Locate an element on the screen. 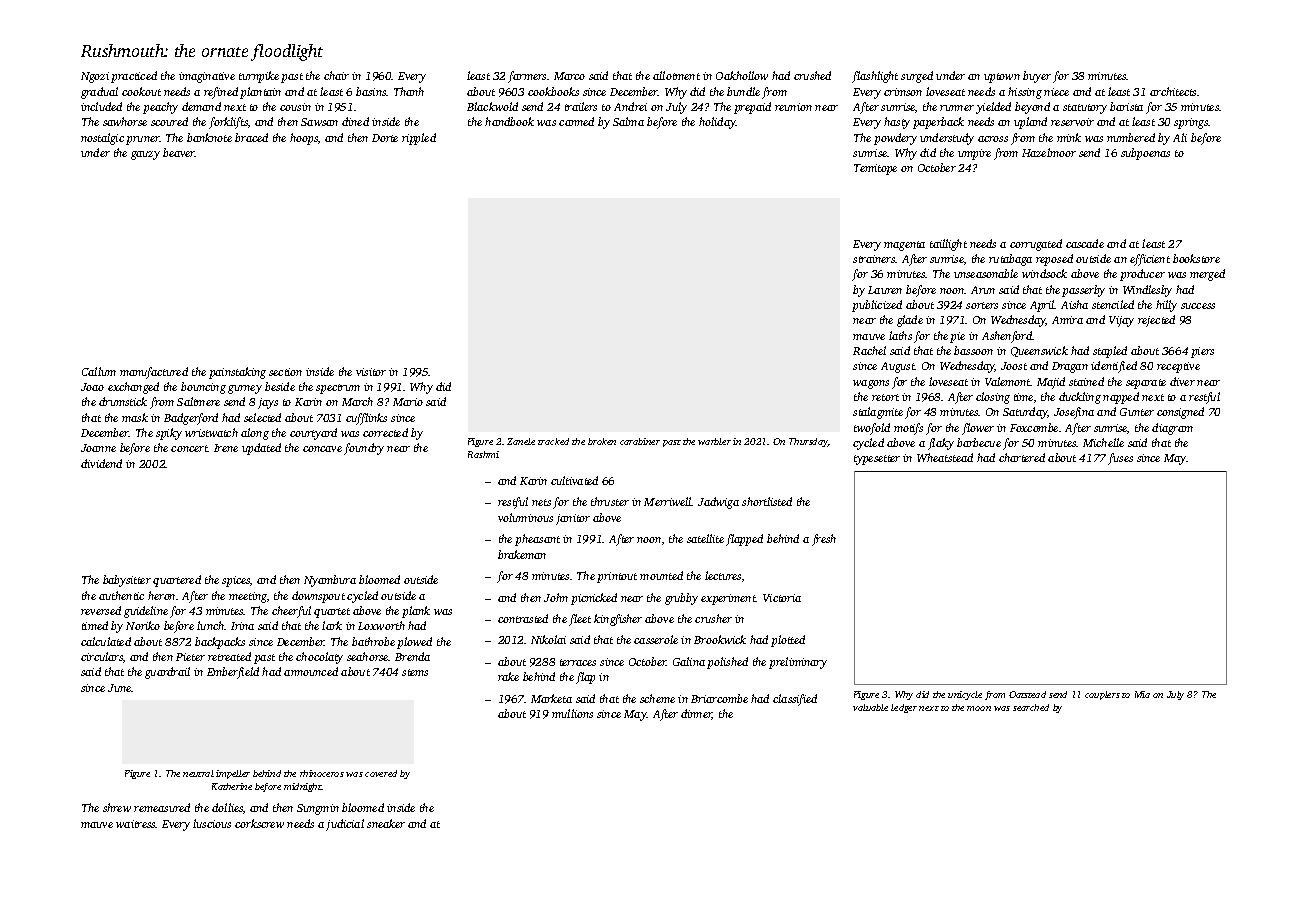 The width and height of the screenshot is (1308, 924). janitor is located at coordinates (573, 519).
